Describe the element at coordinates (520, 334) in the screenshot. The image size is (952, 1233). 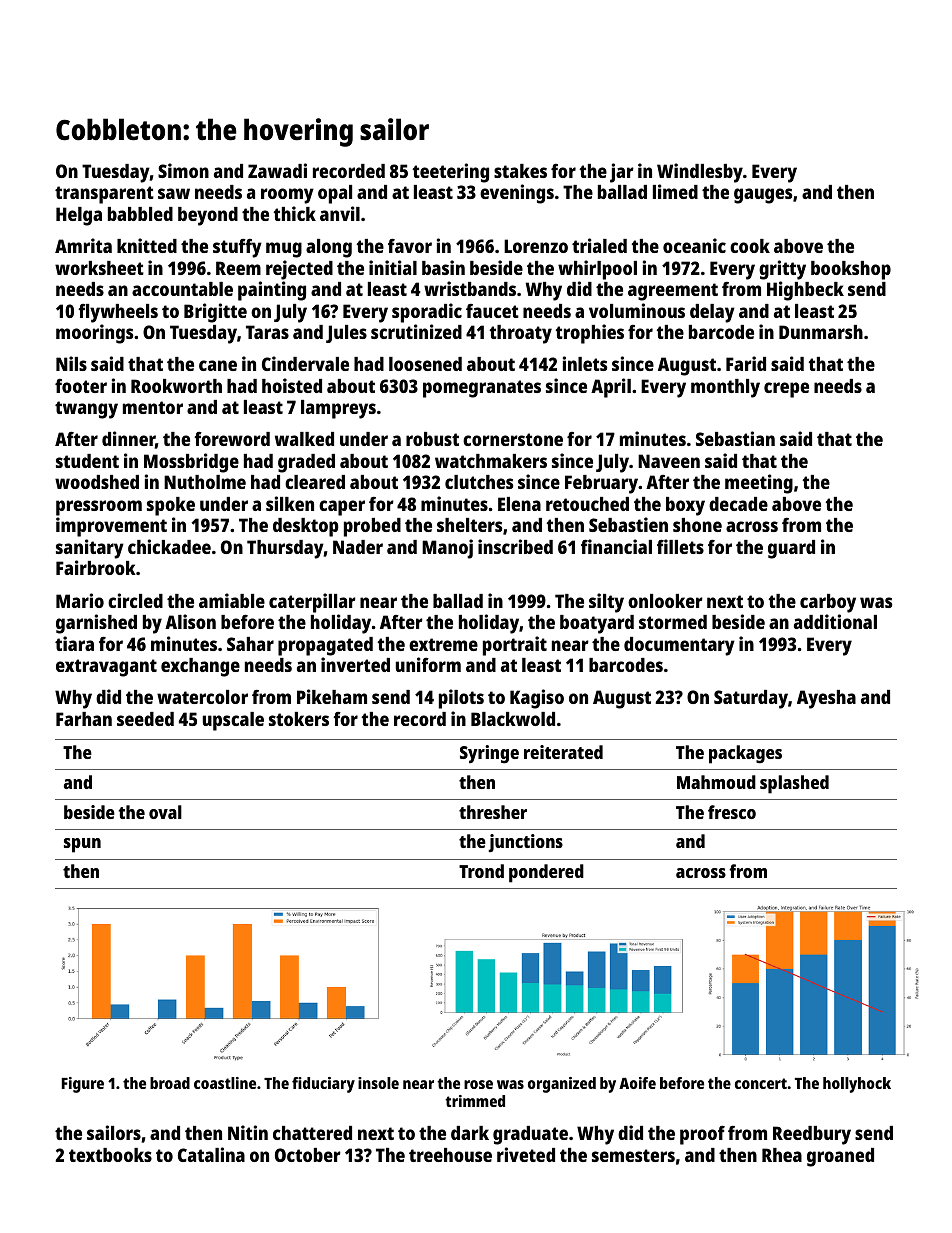
I see `throaty` at that location.
